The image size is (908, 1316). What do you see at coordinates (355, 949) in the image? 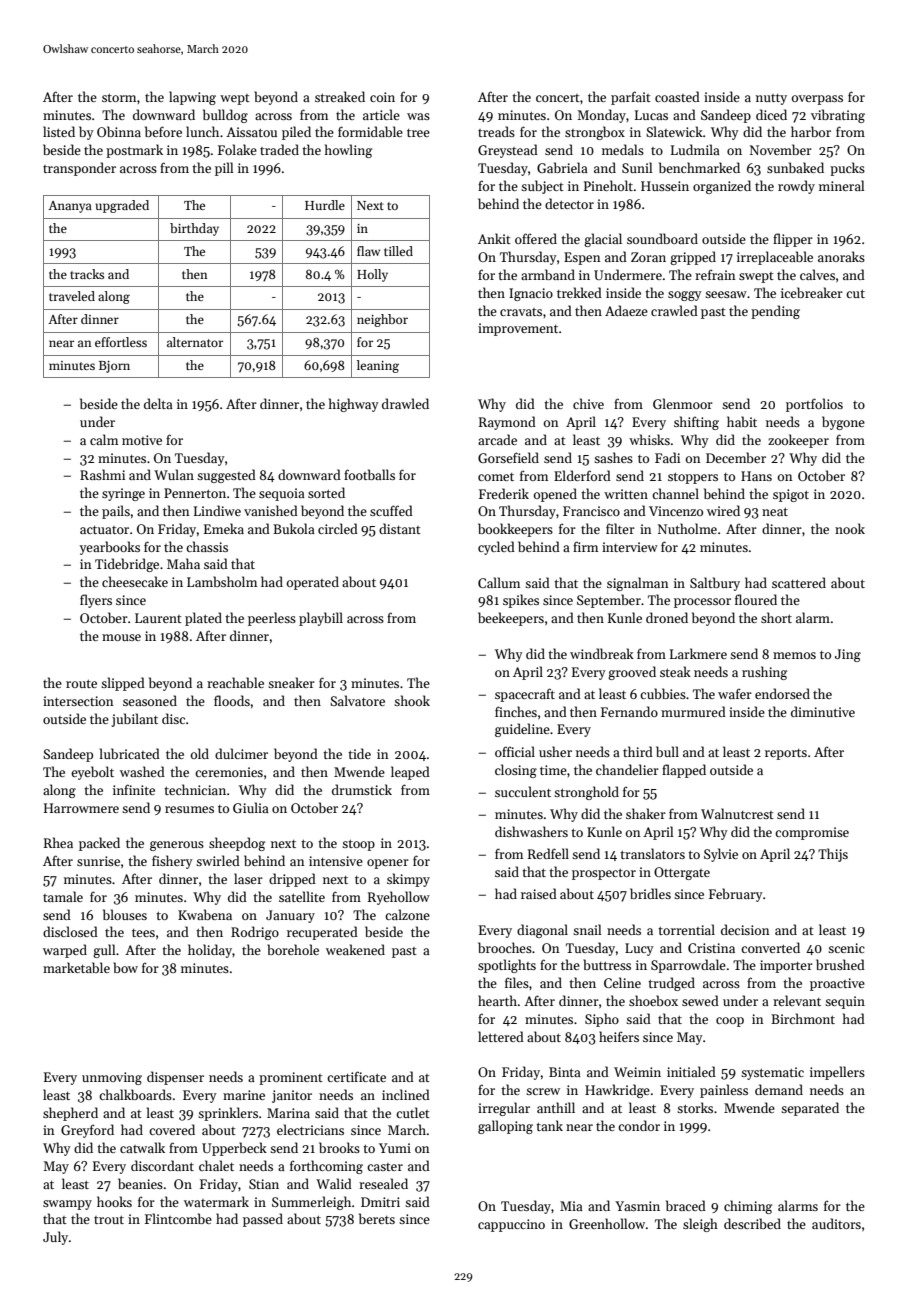
I see `weakened` at bounding box center [355, 949].
